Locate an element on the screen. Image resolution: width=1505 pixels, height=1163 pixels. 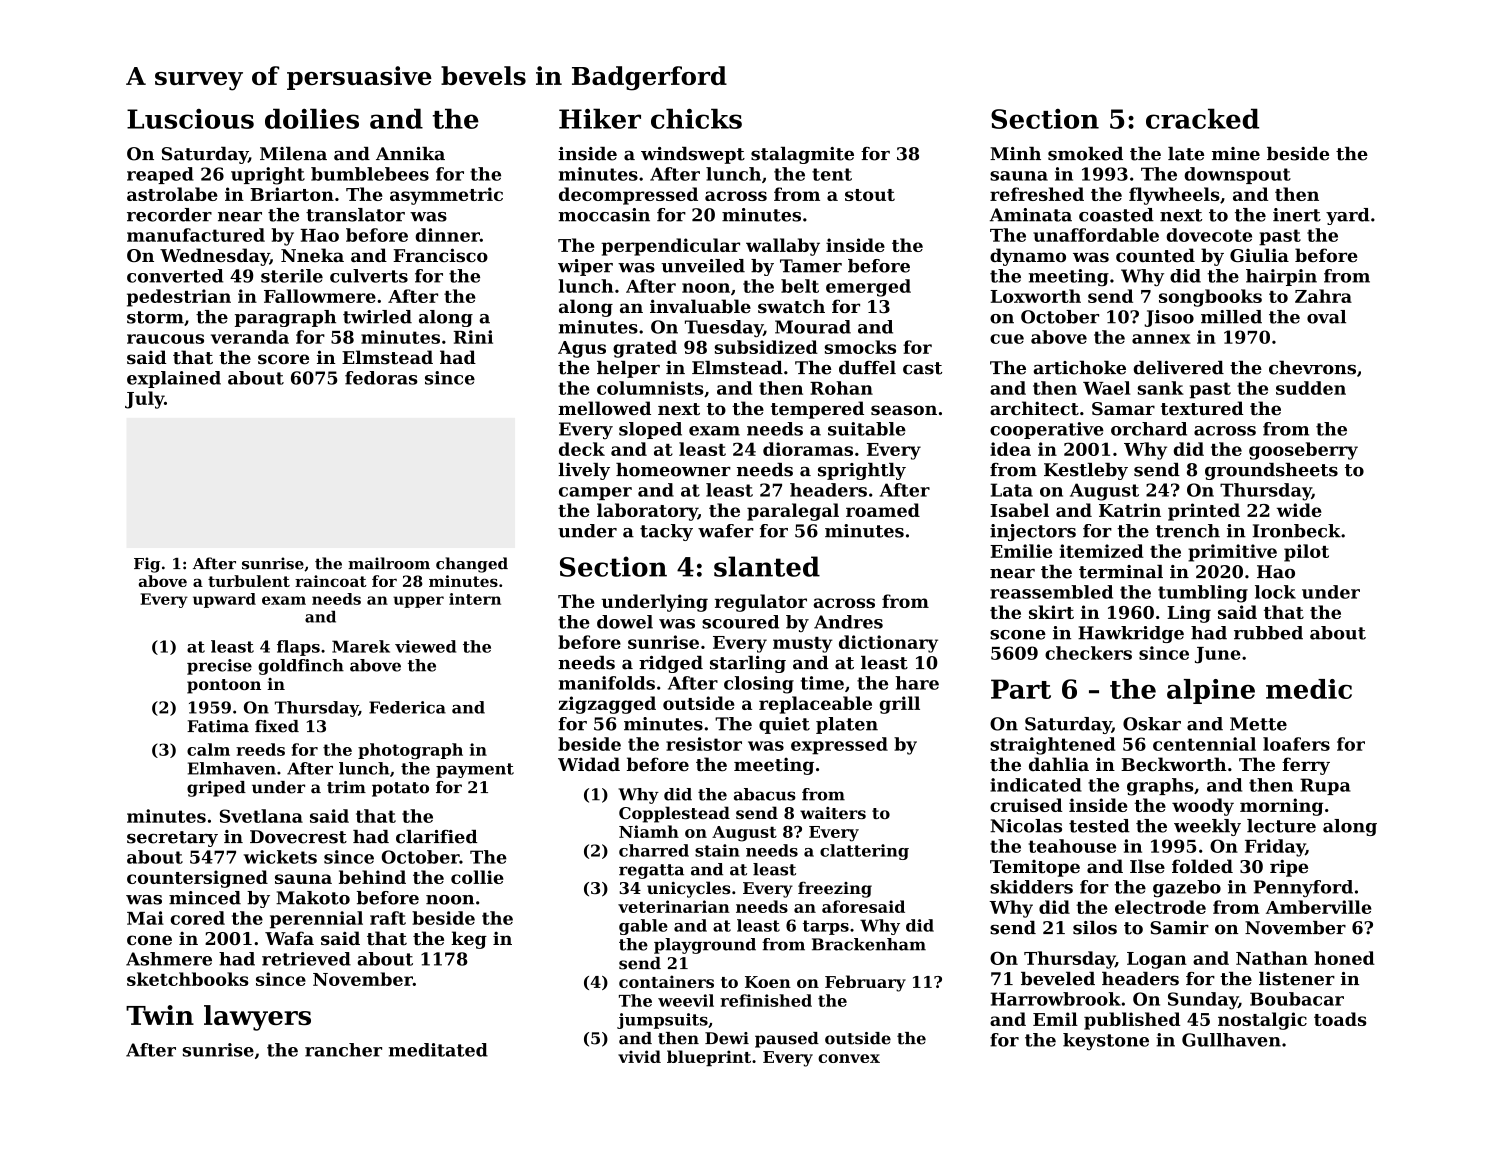
Loxworth is located at coordinates (1035, 296).
